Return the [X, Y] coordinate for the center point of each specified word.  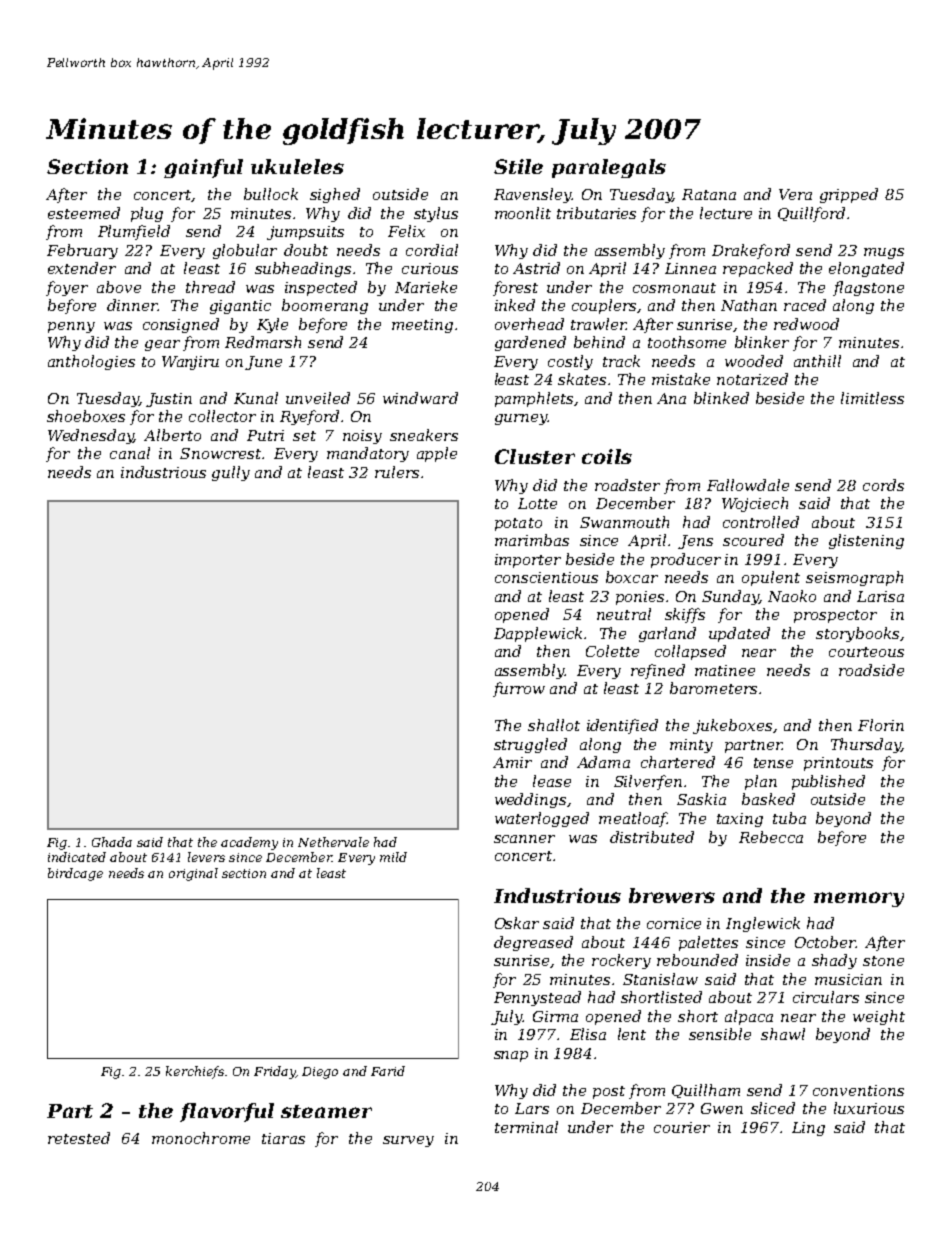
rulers [397, 472]
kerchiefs [195, 1072]
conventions [858, 1090]
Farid [388, 1071]
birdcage [75, 874]
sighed [335, 195]
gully [231, 473]
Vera [795, 194]
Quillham [706, 1091]
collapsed [690, 652]
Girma [555, 1016]
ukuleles [297, 166]
